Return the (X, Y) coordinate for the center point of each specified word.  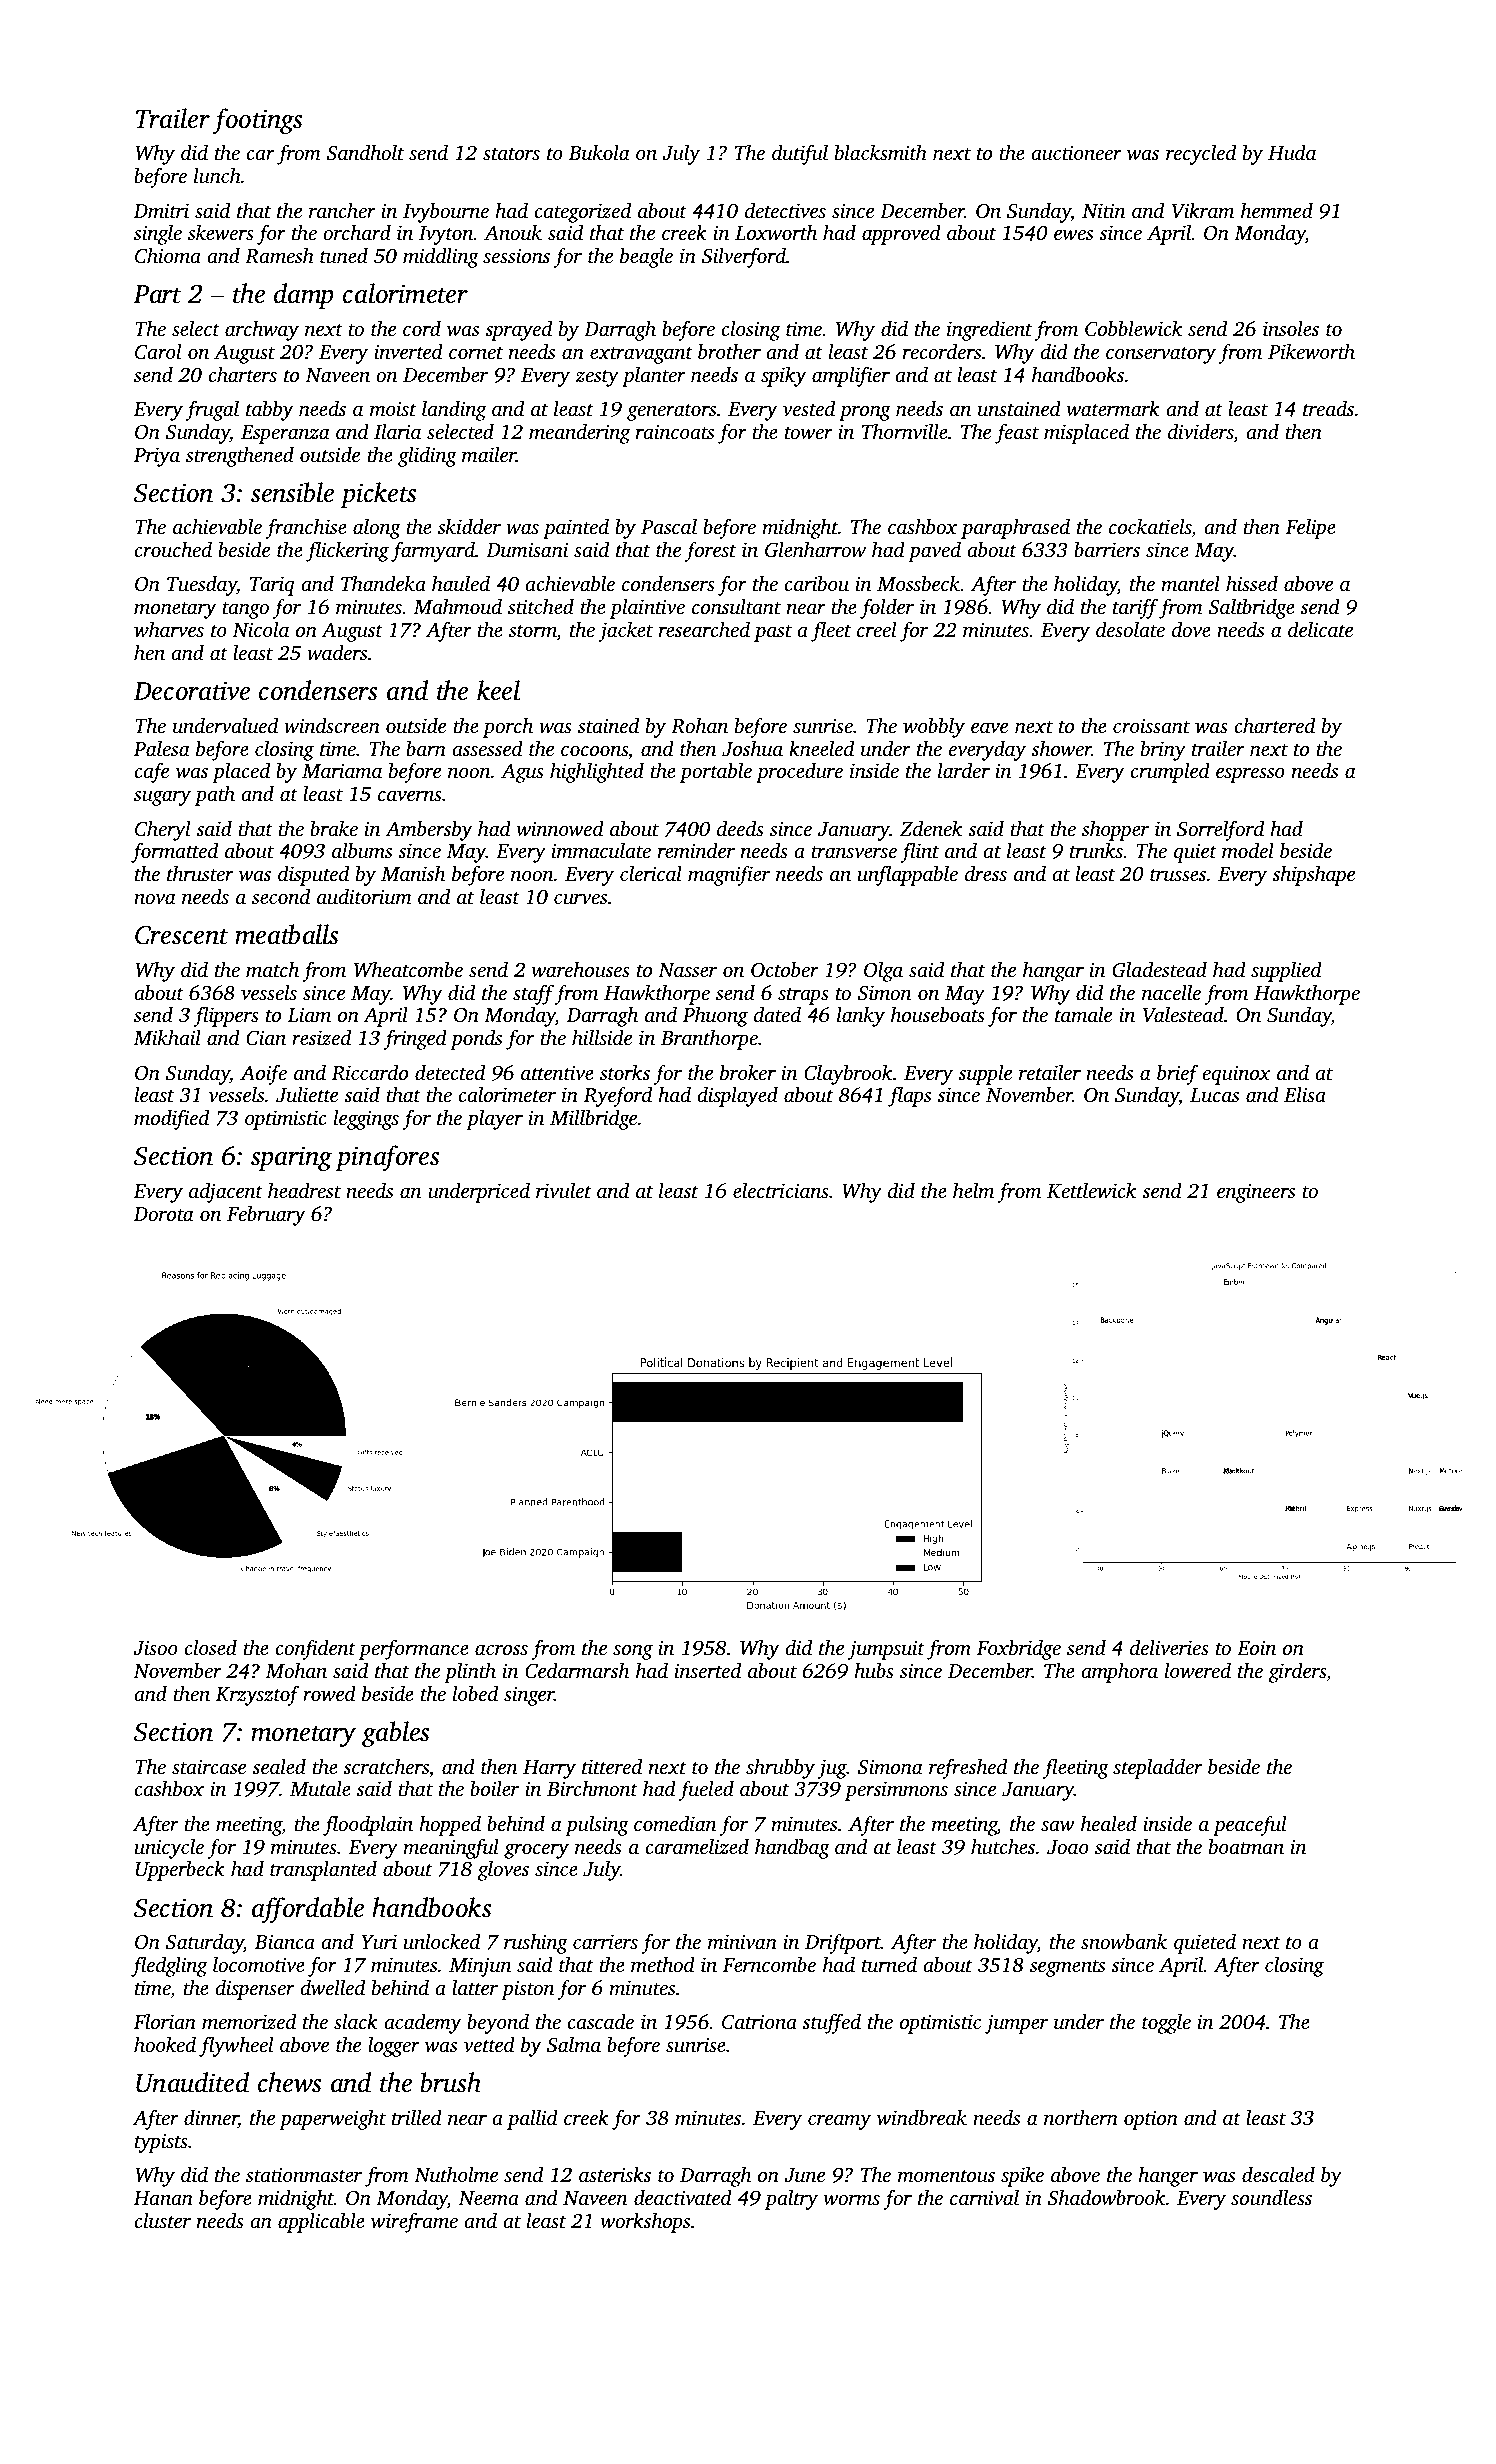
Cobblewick (1133, 328)
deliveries (1169, 1647)
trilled (417, 2117)
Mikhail (167, 1037)
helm (973, 1190)
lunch (217, 175)
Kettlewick (1091, 1190)
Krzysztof (257, 1695)
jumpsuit (886, 1650)
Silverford (744, 257)
